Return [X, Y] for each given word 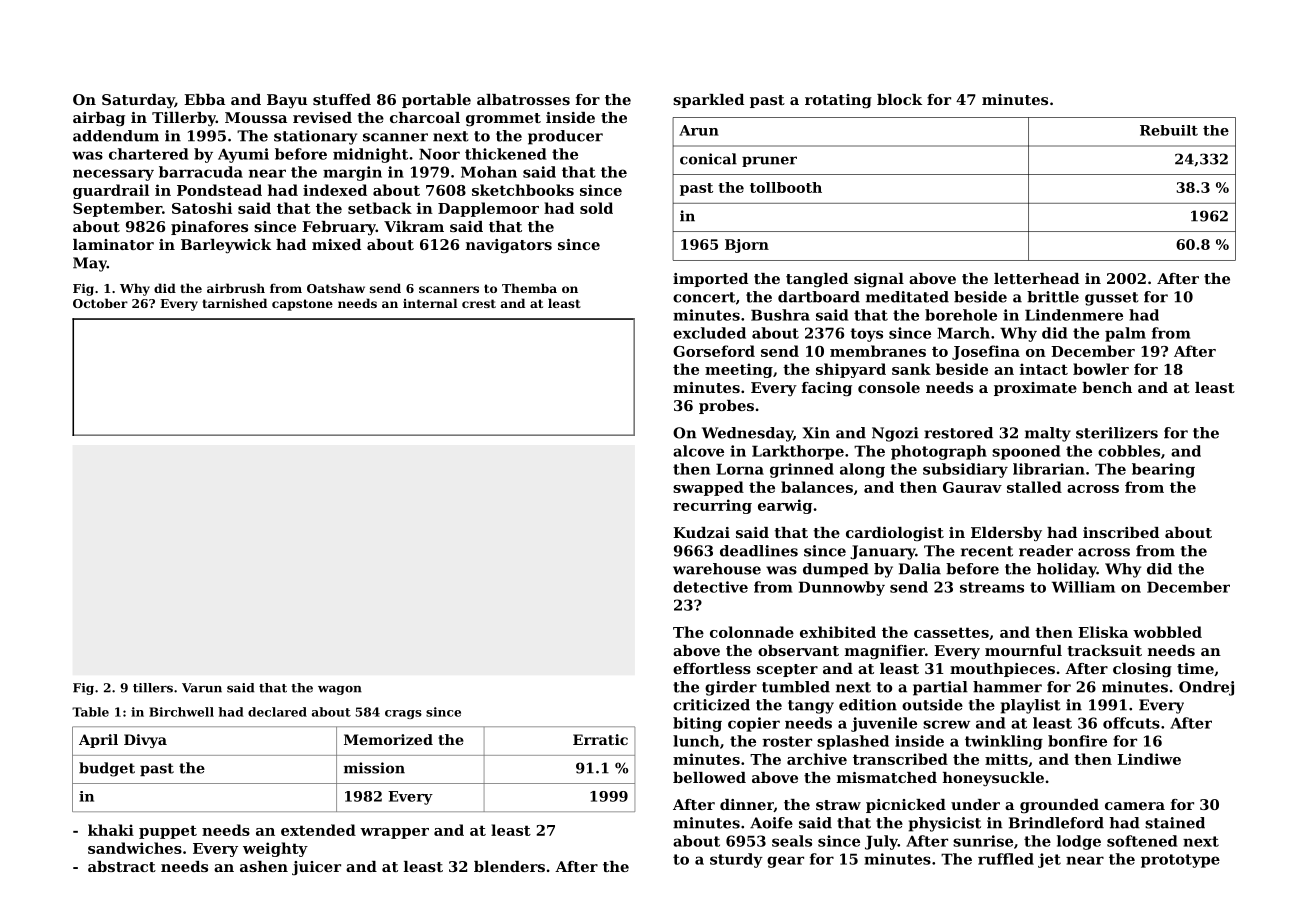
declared [277, 712]
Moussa [256, 117]
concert [704, 297]
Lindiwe [1149, 759]
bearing [1163, 470]
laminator [113, 244]
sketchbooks [523, 190]
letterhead [1036, 278]
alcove [698, 451]
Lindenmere [1074, 315]
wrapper [394, 833]
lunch [696, 741]
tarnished [234, 303]
